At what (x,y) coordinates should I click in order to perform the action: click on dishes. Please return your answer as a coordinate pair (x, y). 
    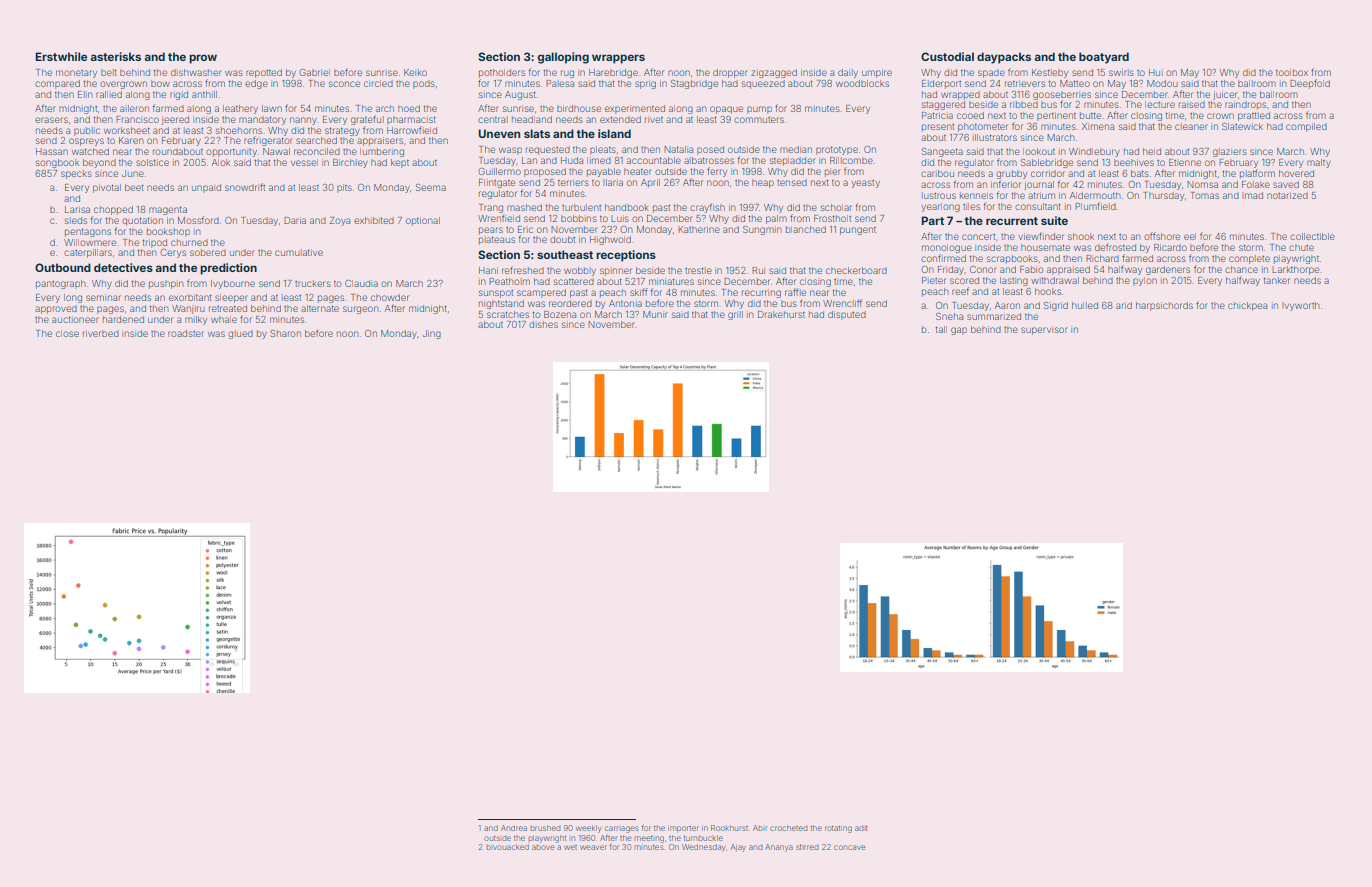
    Looking at the image, I should click on (543, 324).
